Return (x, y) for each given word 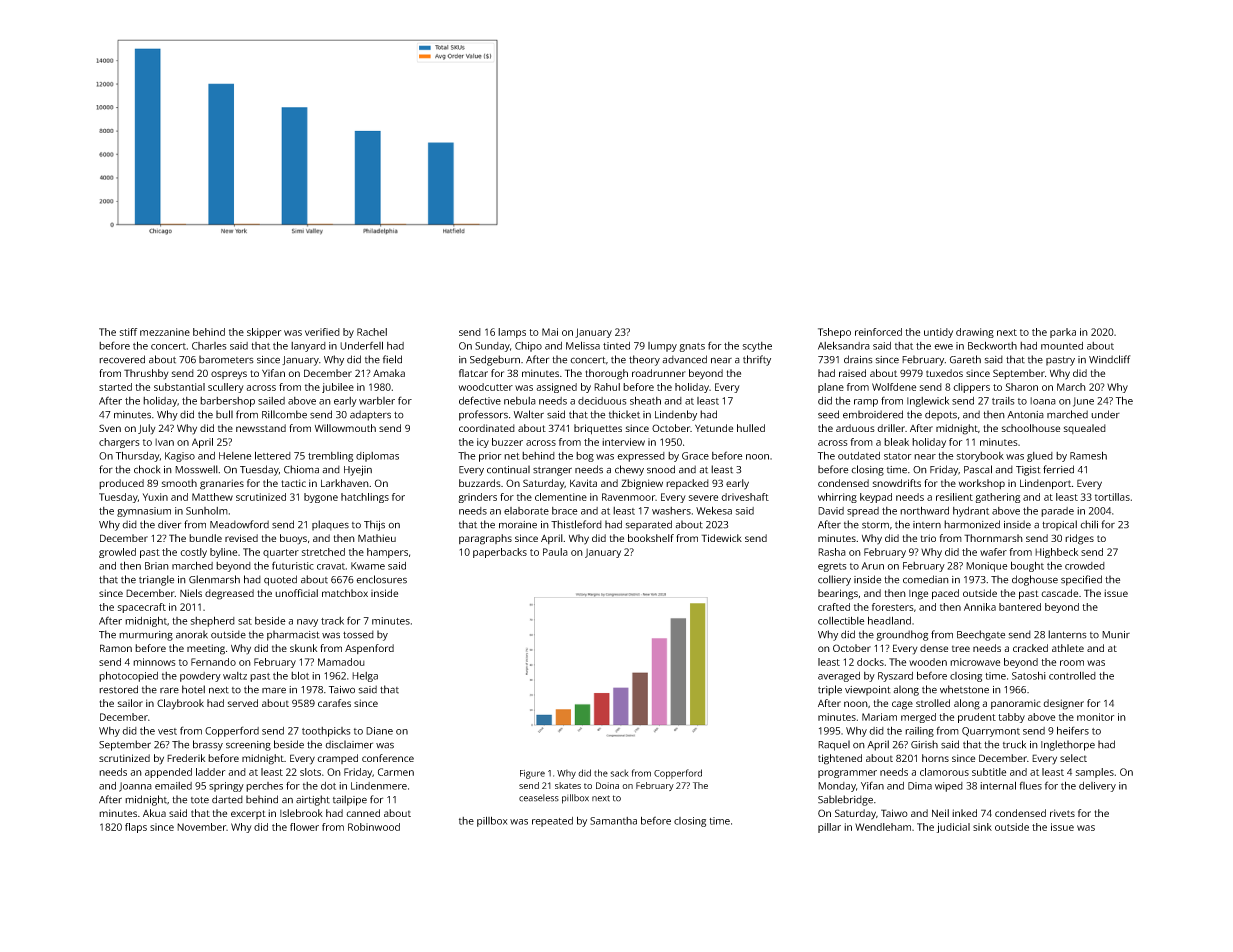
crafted (834, 607)
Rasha (832, 552)
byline (223, 553)
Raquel (834, 745)
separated (649, 525)
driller (891, 428)
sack (620, 773)
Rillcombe (284, 414)
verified (322, 332)
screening (248, 746)
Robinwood (374, 827)
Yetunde (714, 428)
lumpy (662, 347)
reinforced (878, 332)
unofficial (296, 593)
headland (889, 620)
